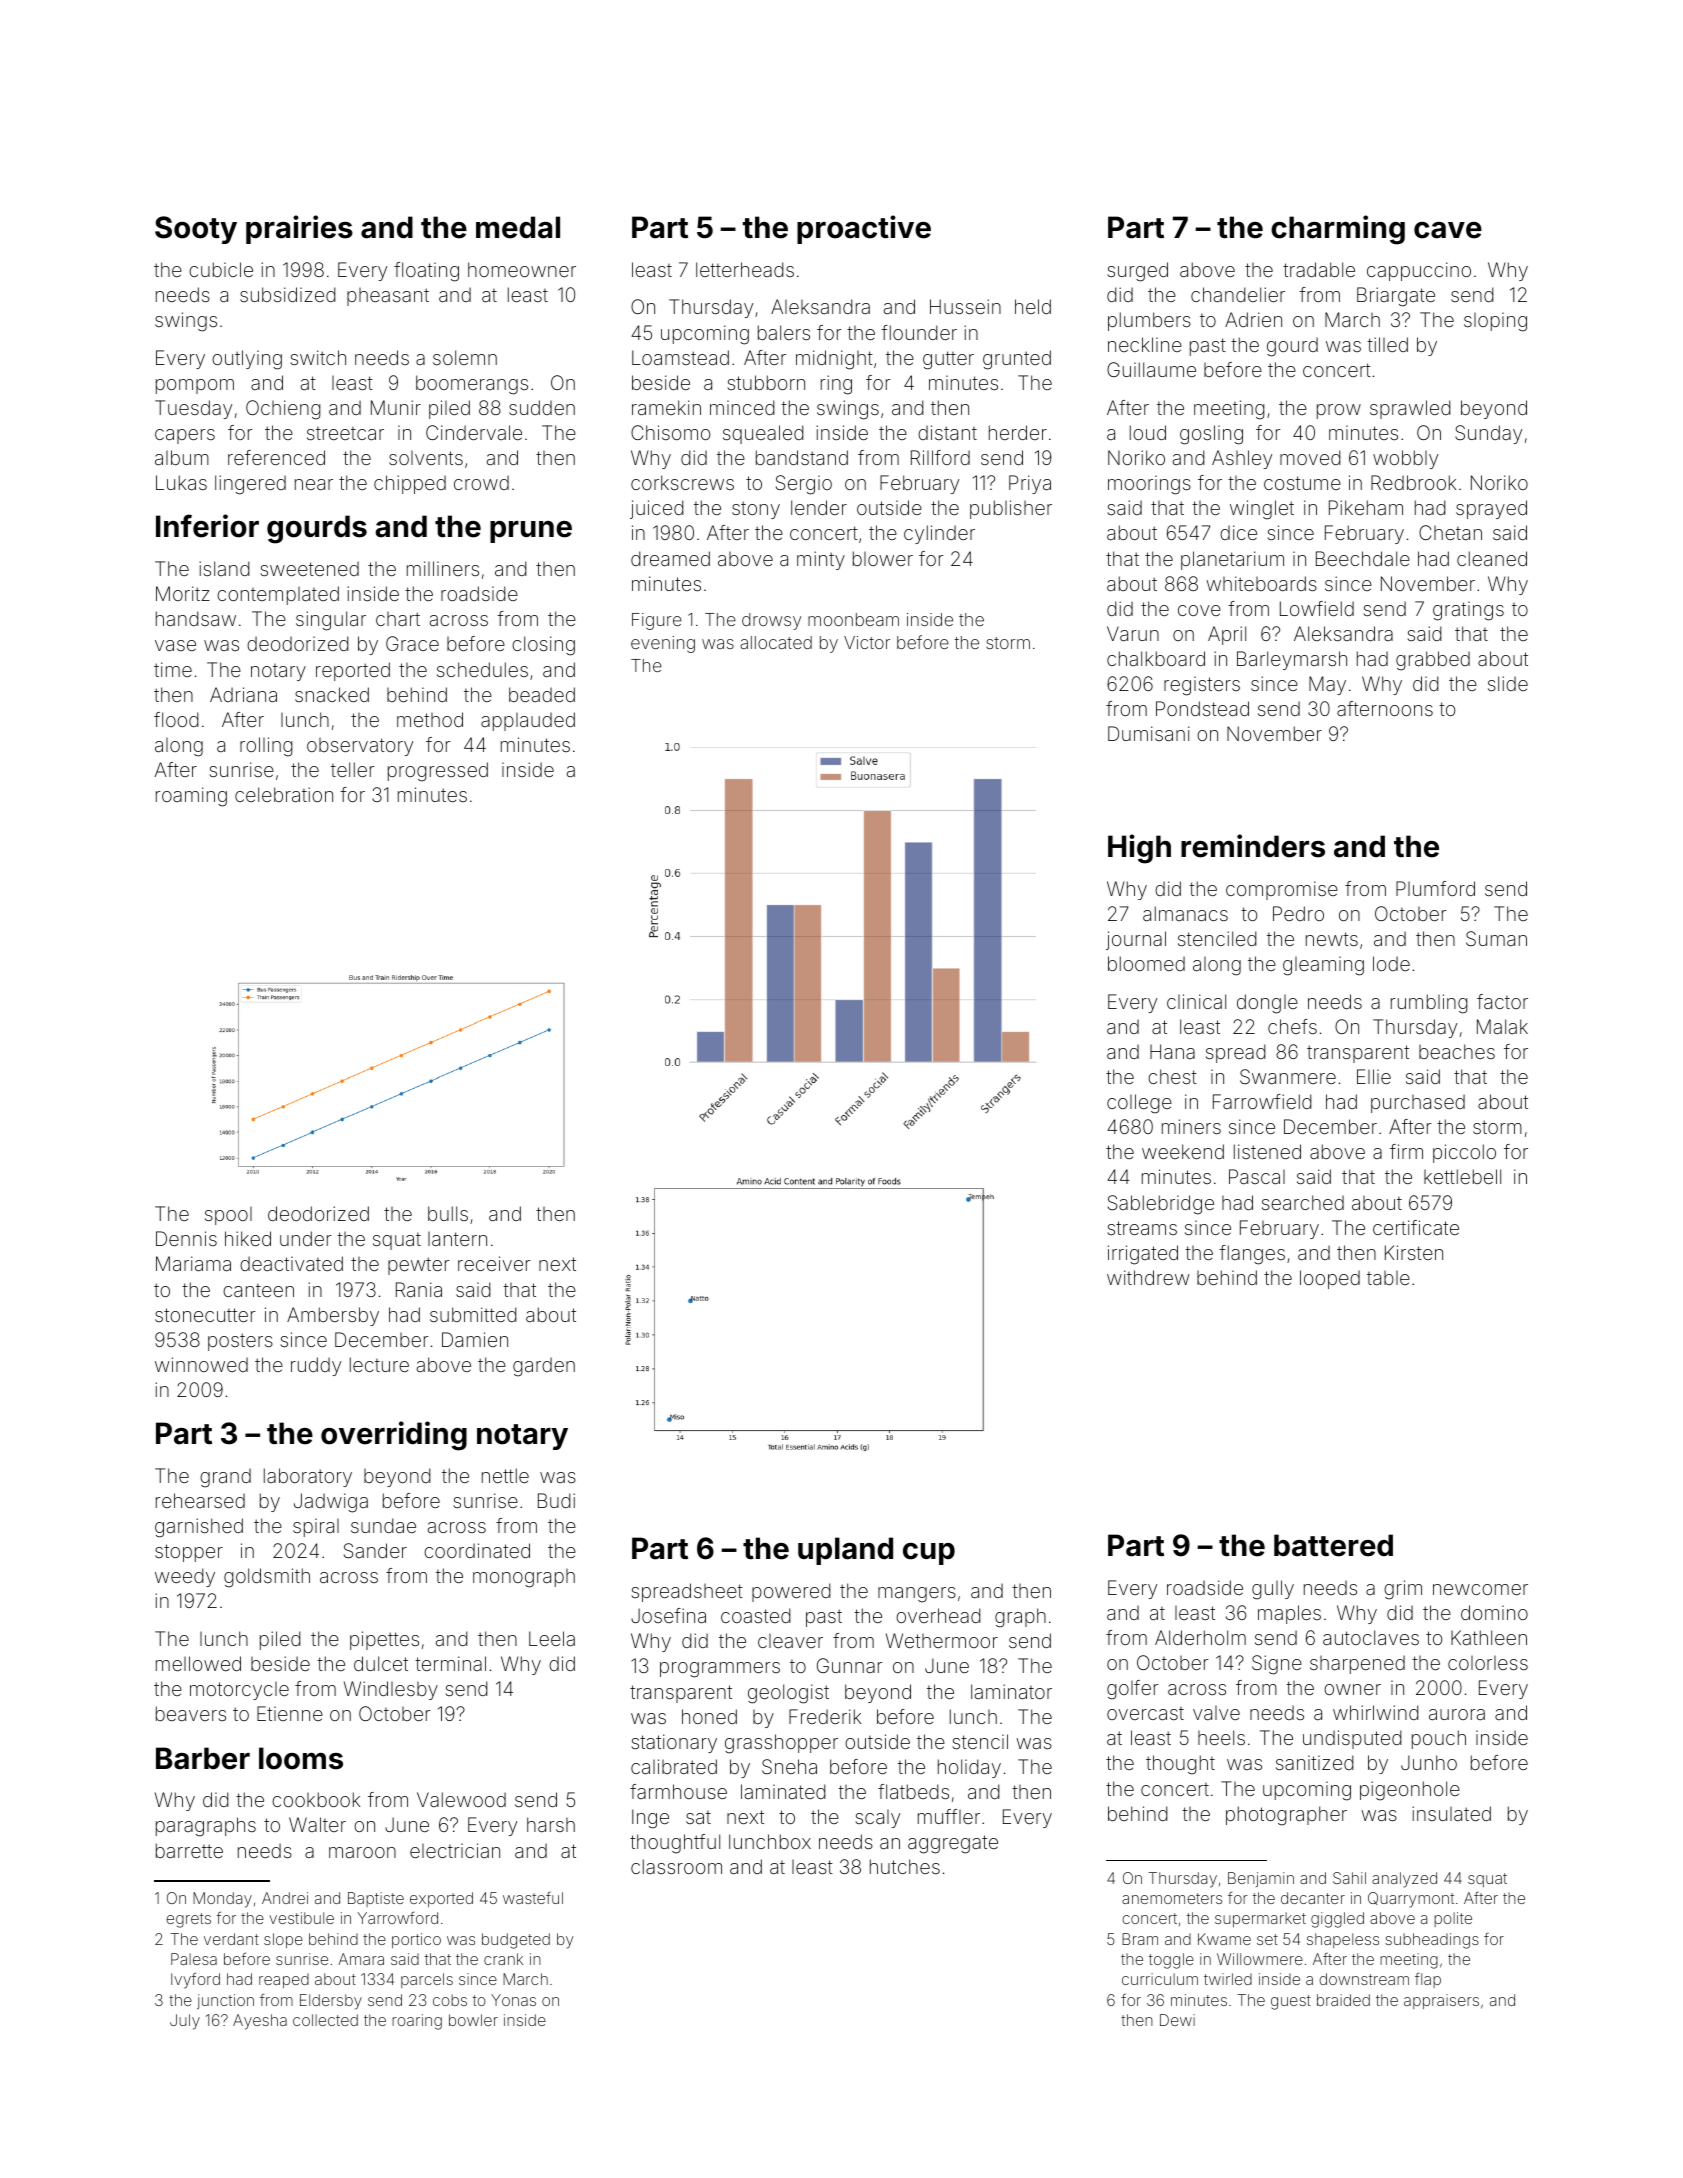 The image size is (1683, 2178). What do you see at coordinates (1139, 849) in the screenshot?
I see `High` at bounding box center [1139, 849].
